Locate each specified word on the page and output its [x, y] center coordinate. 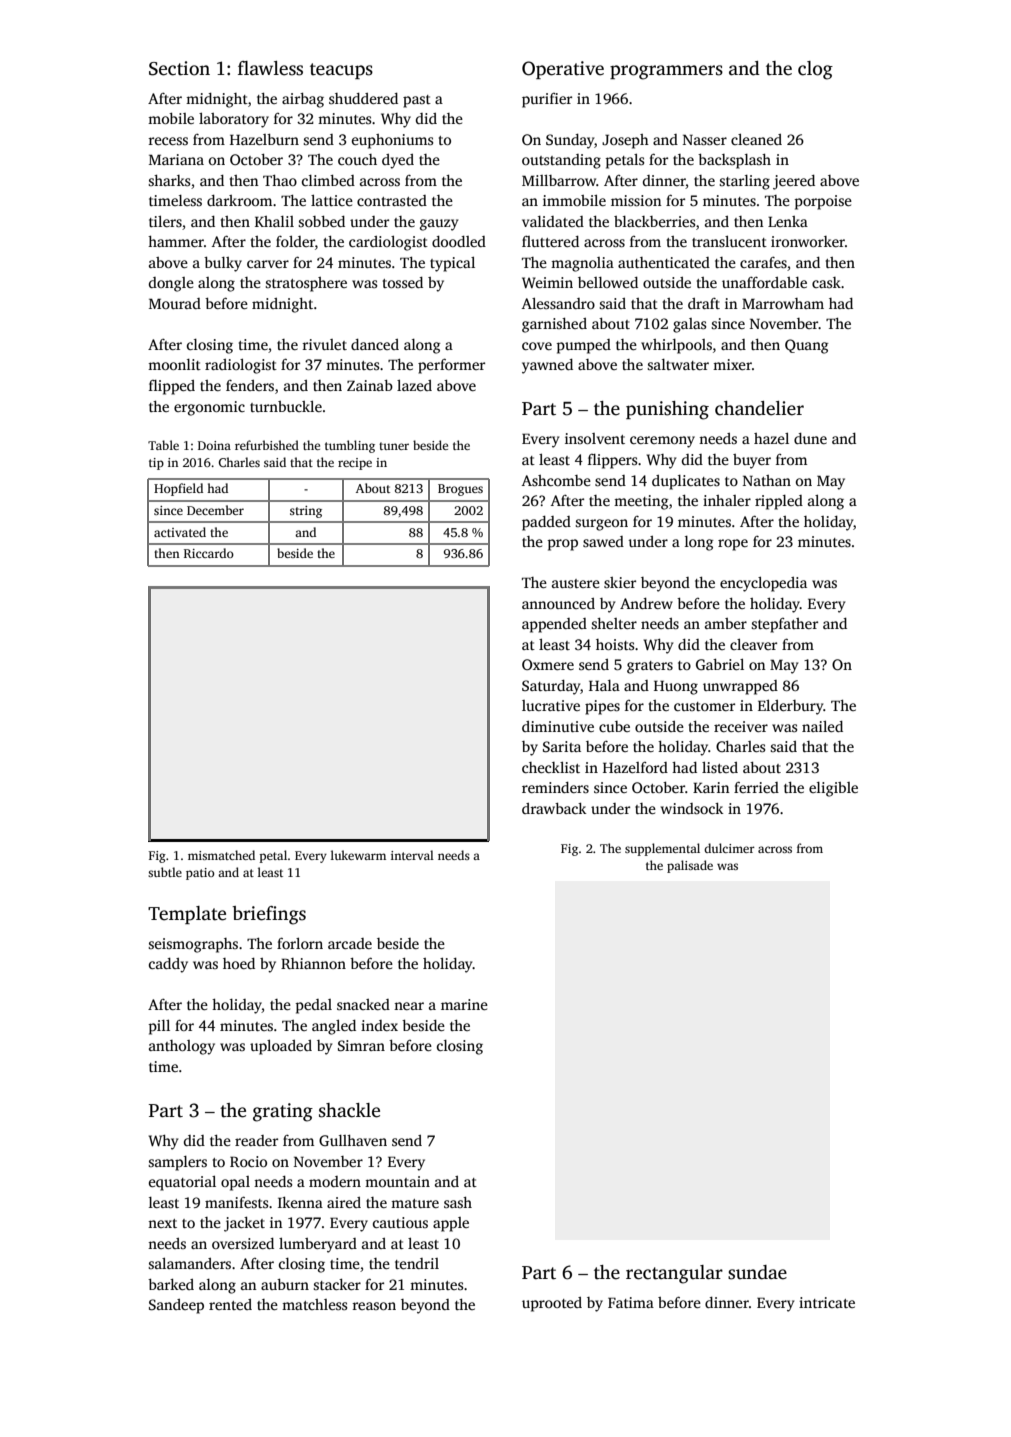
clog [815, 70]
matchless [314, 1304]
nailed [822, 726]
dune [810, 438]
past [417, 101]
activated [180, 532]
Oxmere [548, 664]
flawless [270, 68]
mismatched [221, 855]
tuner [394, 446]
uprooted [552, 1304]
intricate [827, 1302]
